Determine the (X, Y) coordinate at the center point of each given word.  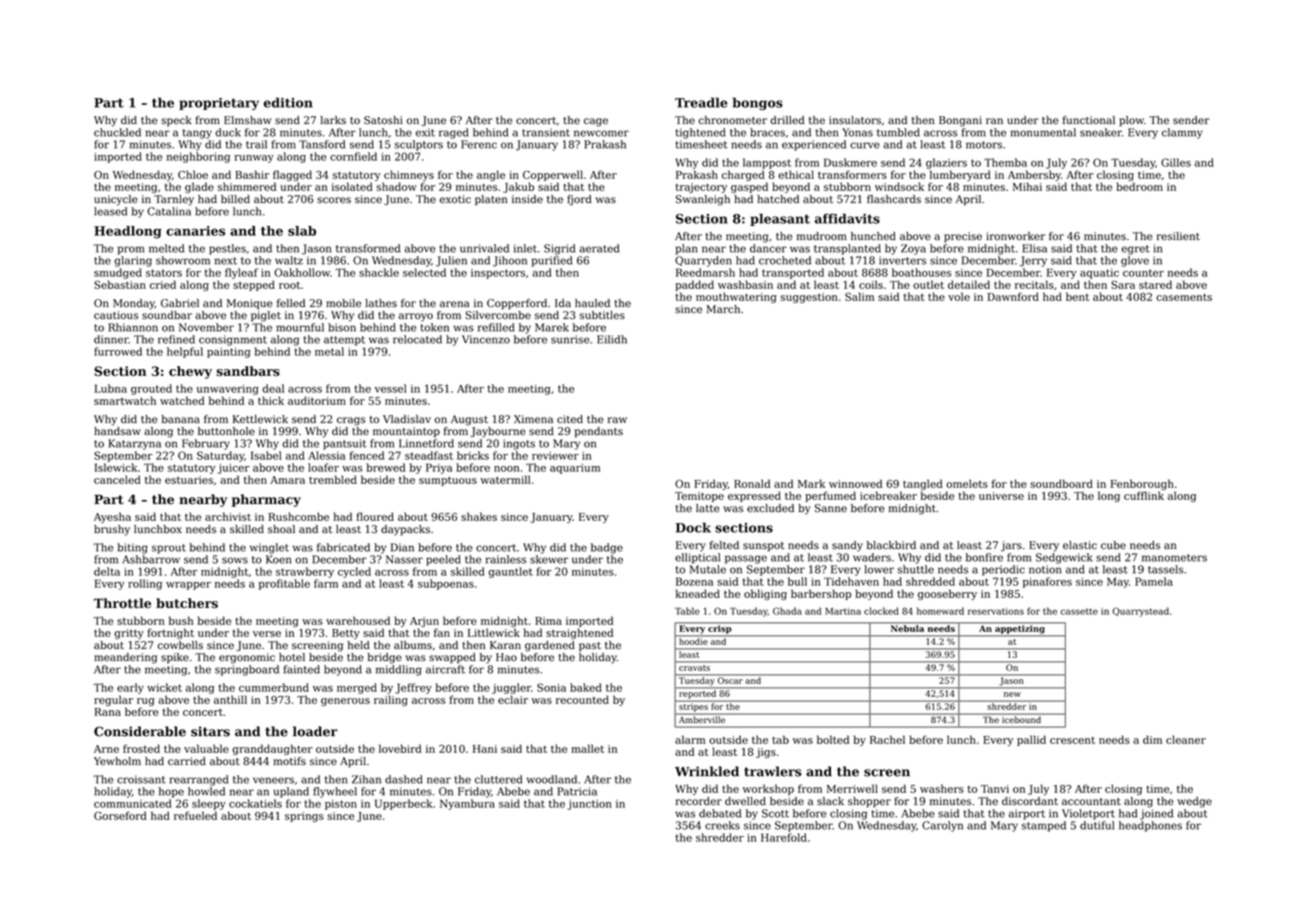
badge (607, 548)
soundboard (1061, 483)
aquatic (1099, 274)
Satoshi (383, 120)
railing (391, 700)
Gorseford (120, 815)
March (723, 309)
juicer (234, 469)
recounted (582, 699)
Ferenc (479, 144)
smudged (118, 273)
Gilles (1176, 162)
